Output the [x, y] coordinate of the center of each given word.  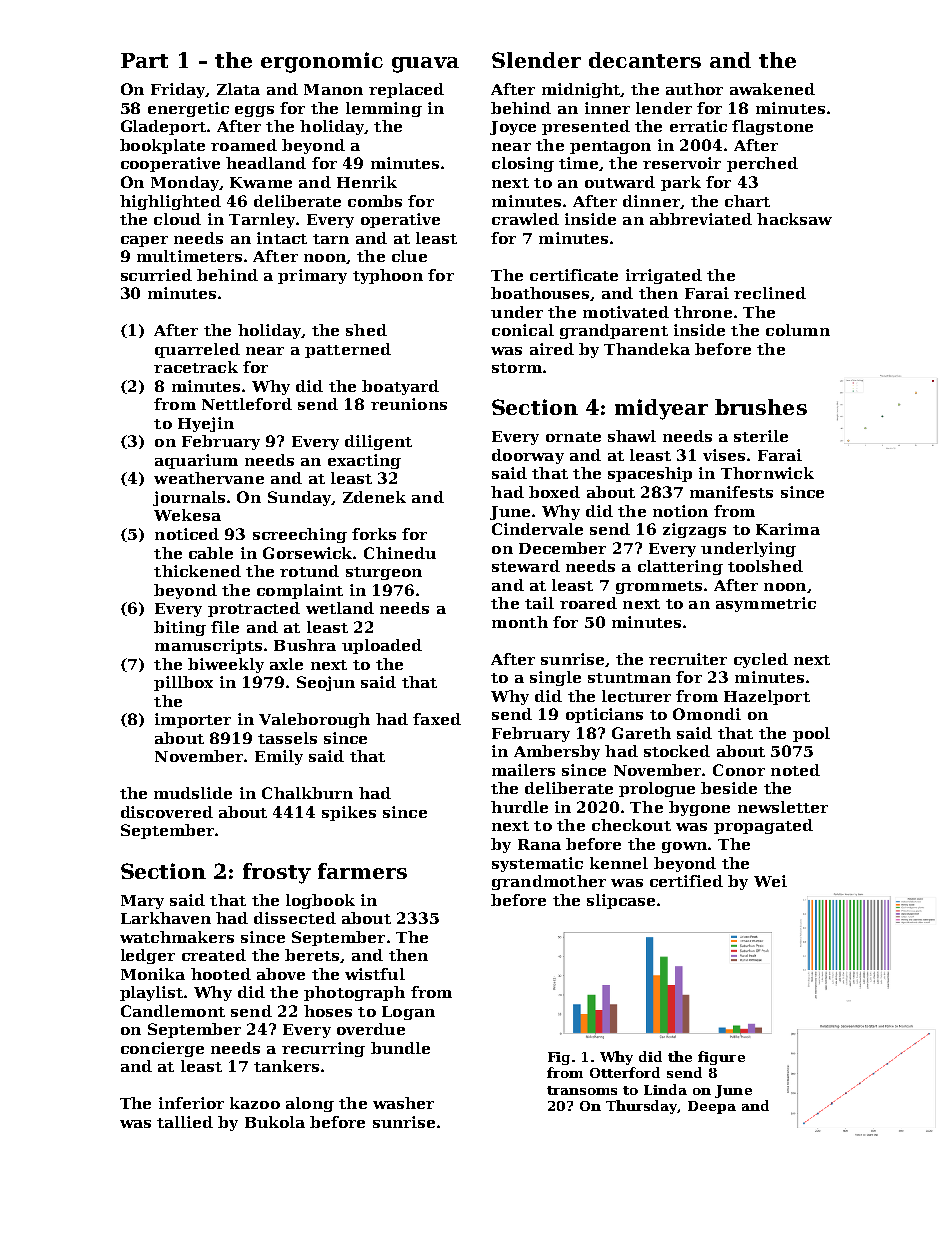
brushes [761, 407]
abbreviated [701, 219]
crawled [525, 219]
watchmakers [177, 937]
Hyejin [206, 424]
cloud [177, 219]
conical [523, 330]
